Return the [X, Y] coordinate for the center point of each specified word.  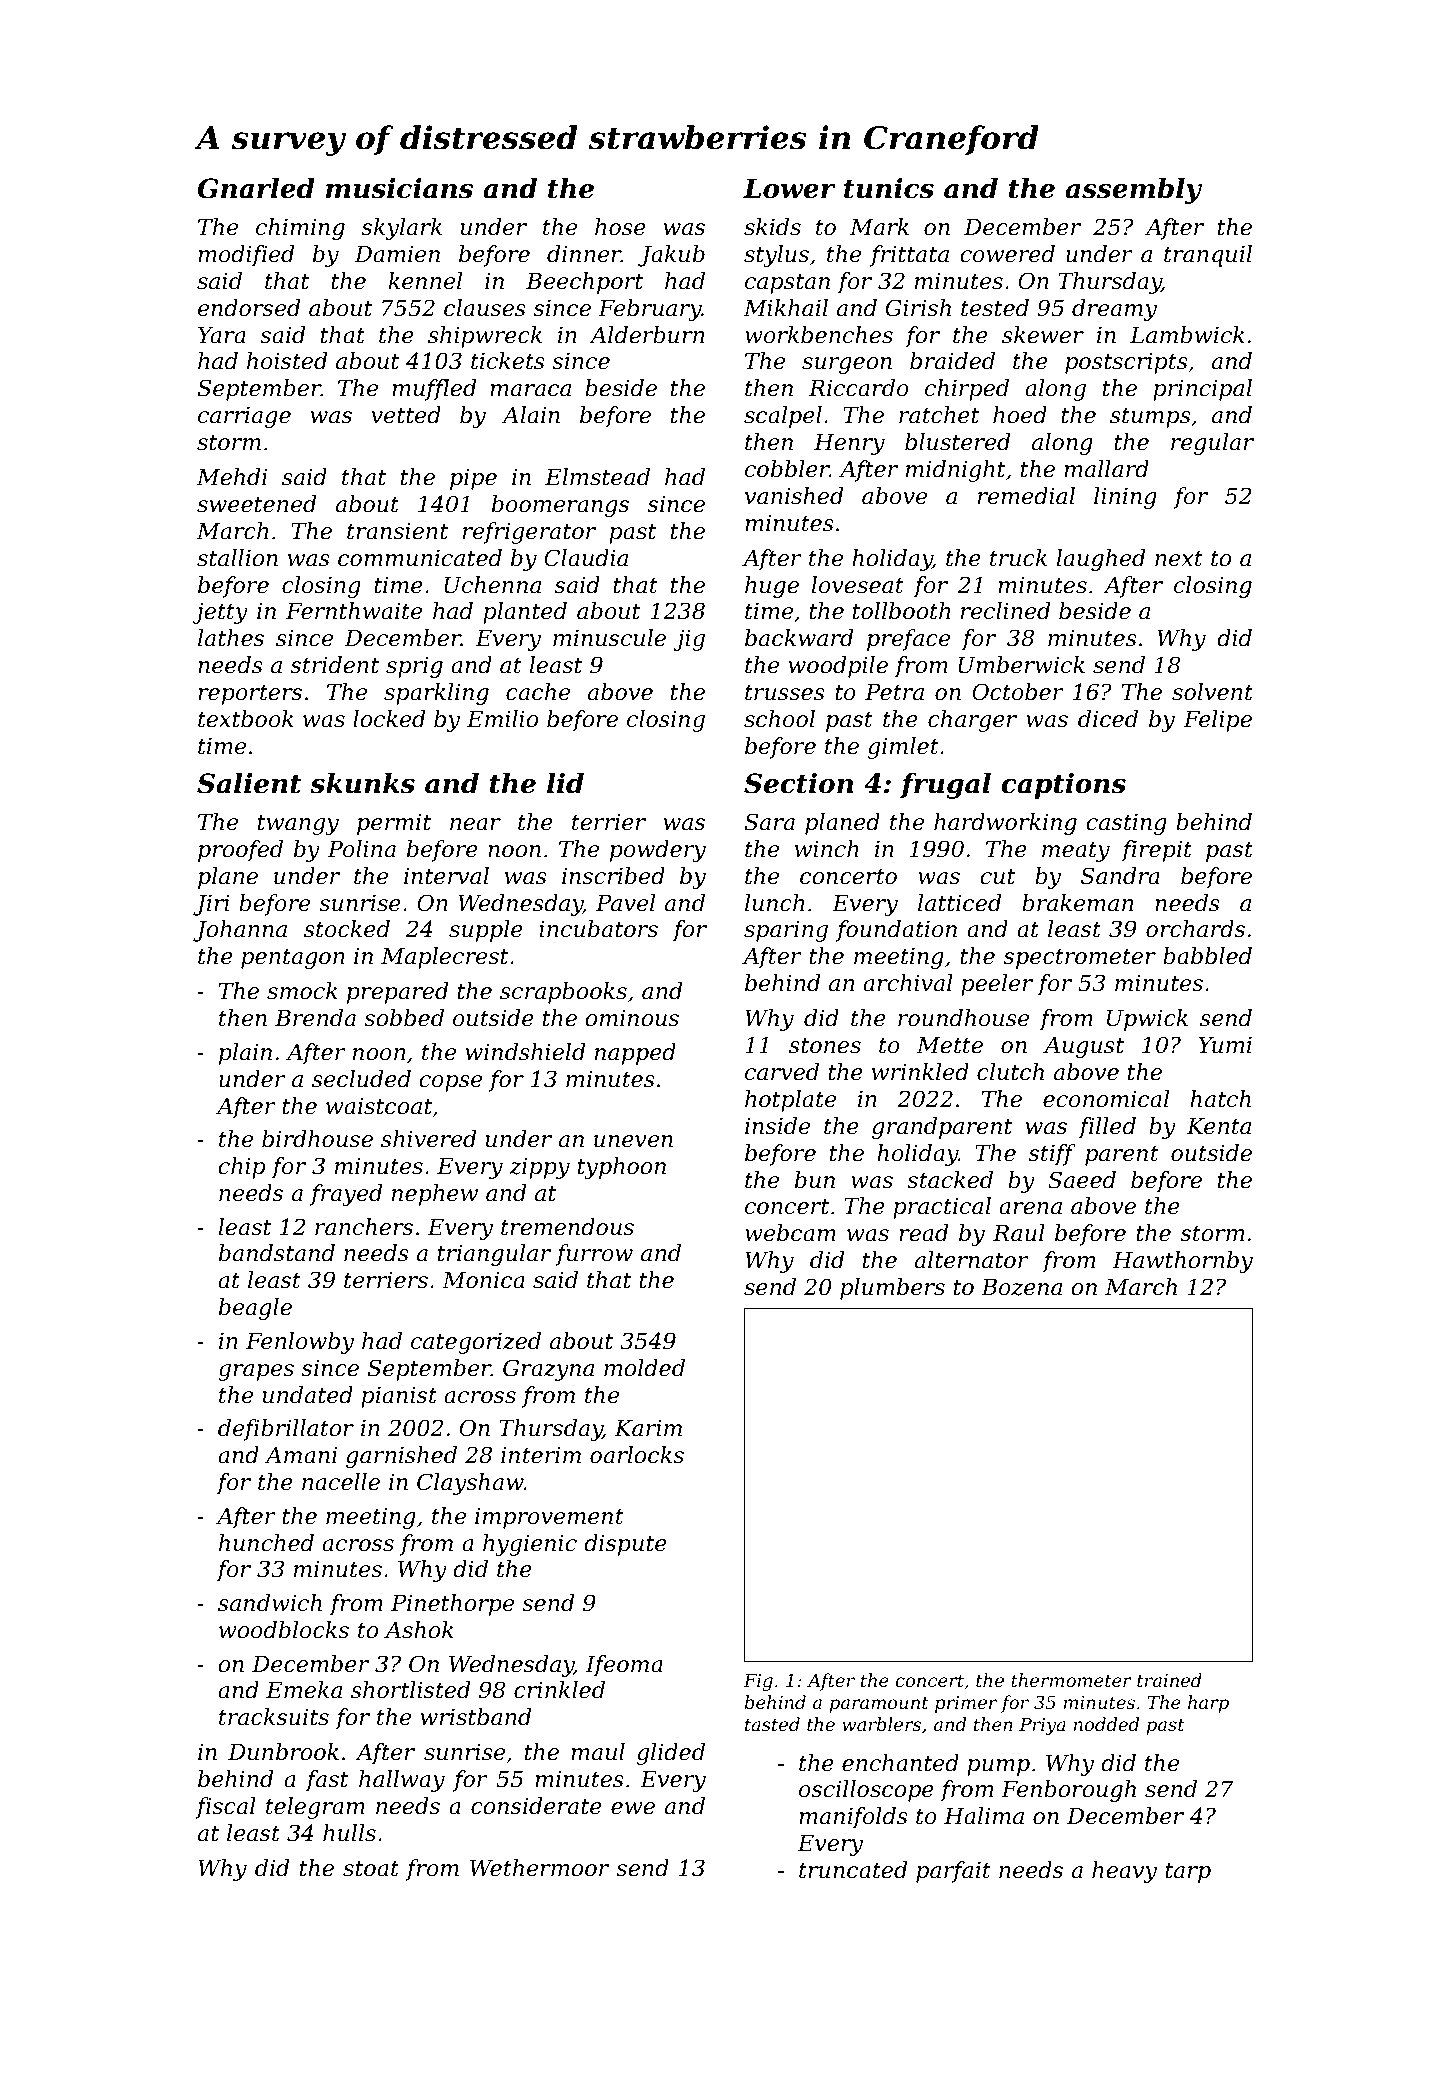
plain [245, 1054]
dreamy [1114, 310]
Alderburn [646, 335]
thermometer [1071, 1680]
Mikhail [786, 308]
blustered [957, 442]
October [1018, 692]
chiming [300, 229]
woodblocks [284, 1630]
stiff [1052, 1155]
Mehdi [232, 477]
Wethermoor [539, 1868]
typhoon [622, 1168]
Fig [758, 1682]
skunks [362, 783]
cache [538, 692]
